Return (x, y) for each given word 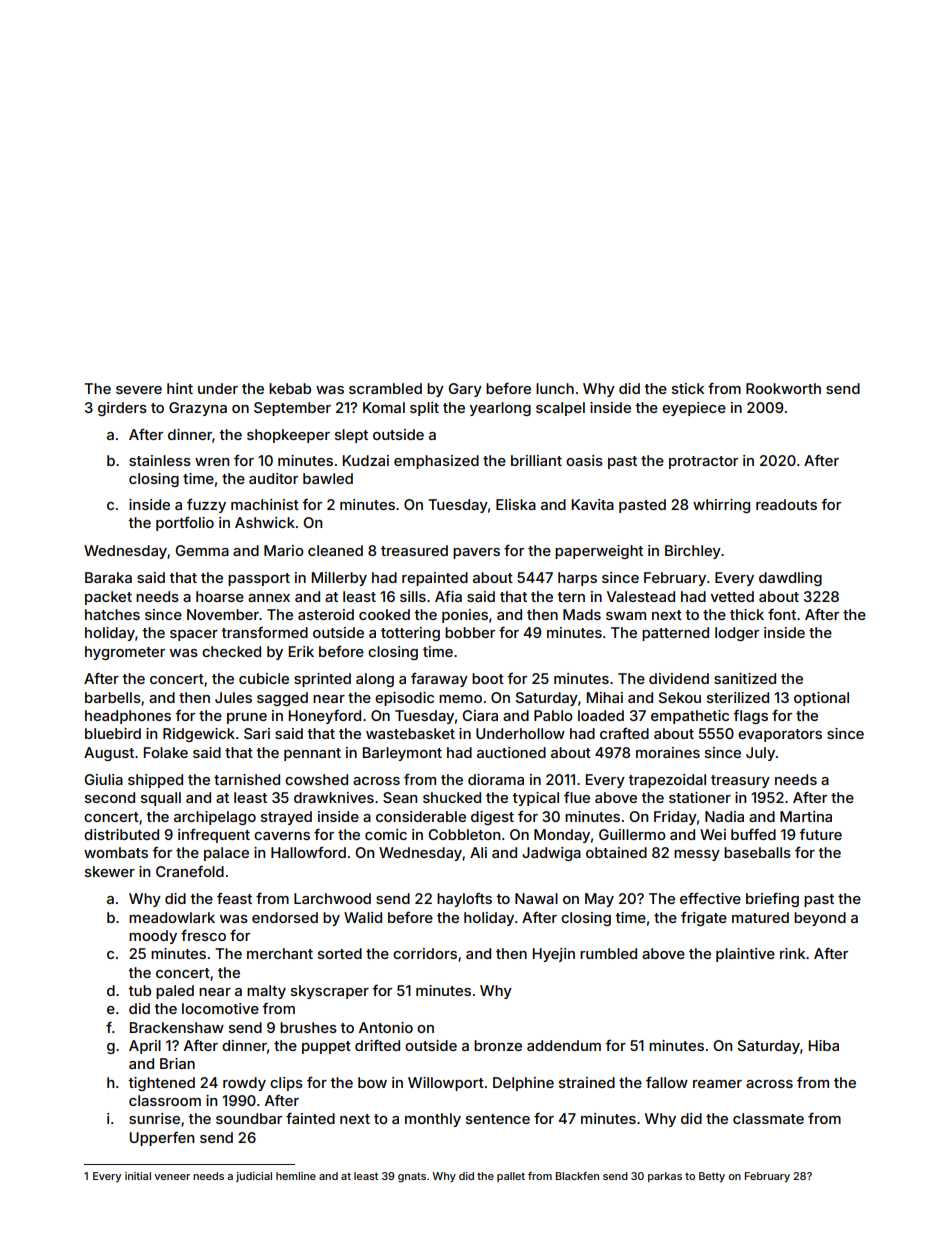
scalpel (560, 409)
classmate (768, 1118)
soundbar (249, 1118)
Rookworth (783, 388)
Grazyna (198, 409)
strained (587, 1082)
